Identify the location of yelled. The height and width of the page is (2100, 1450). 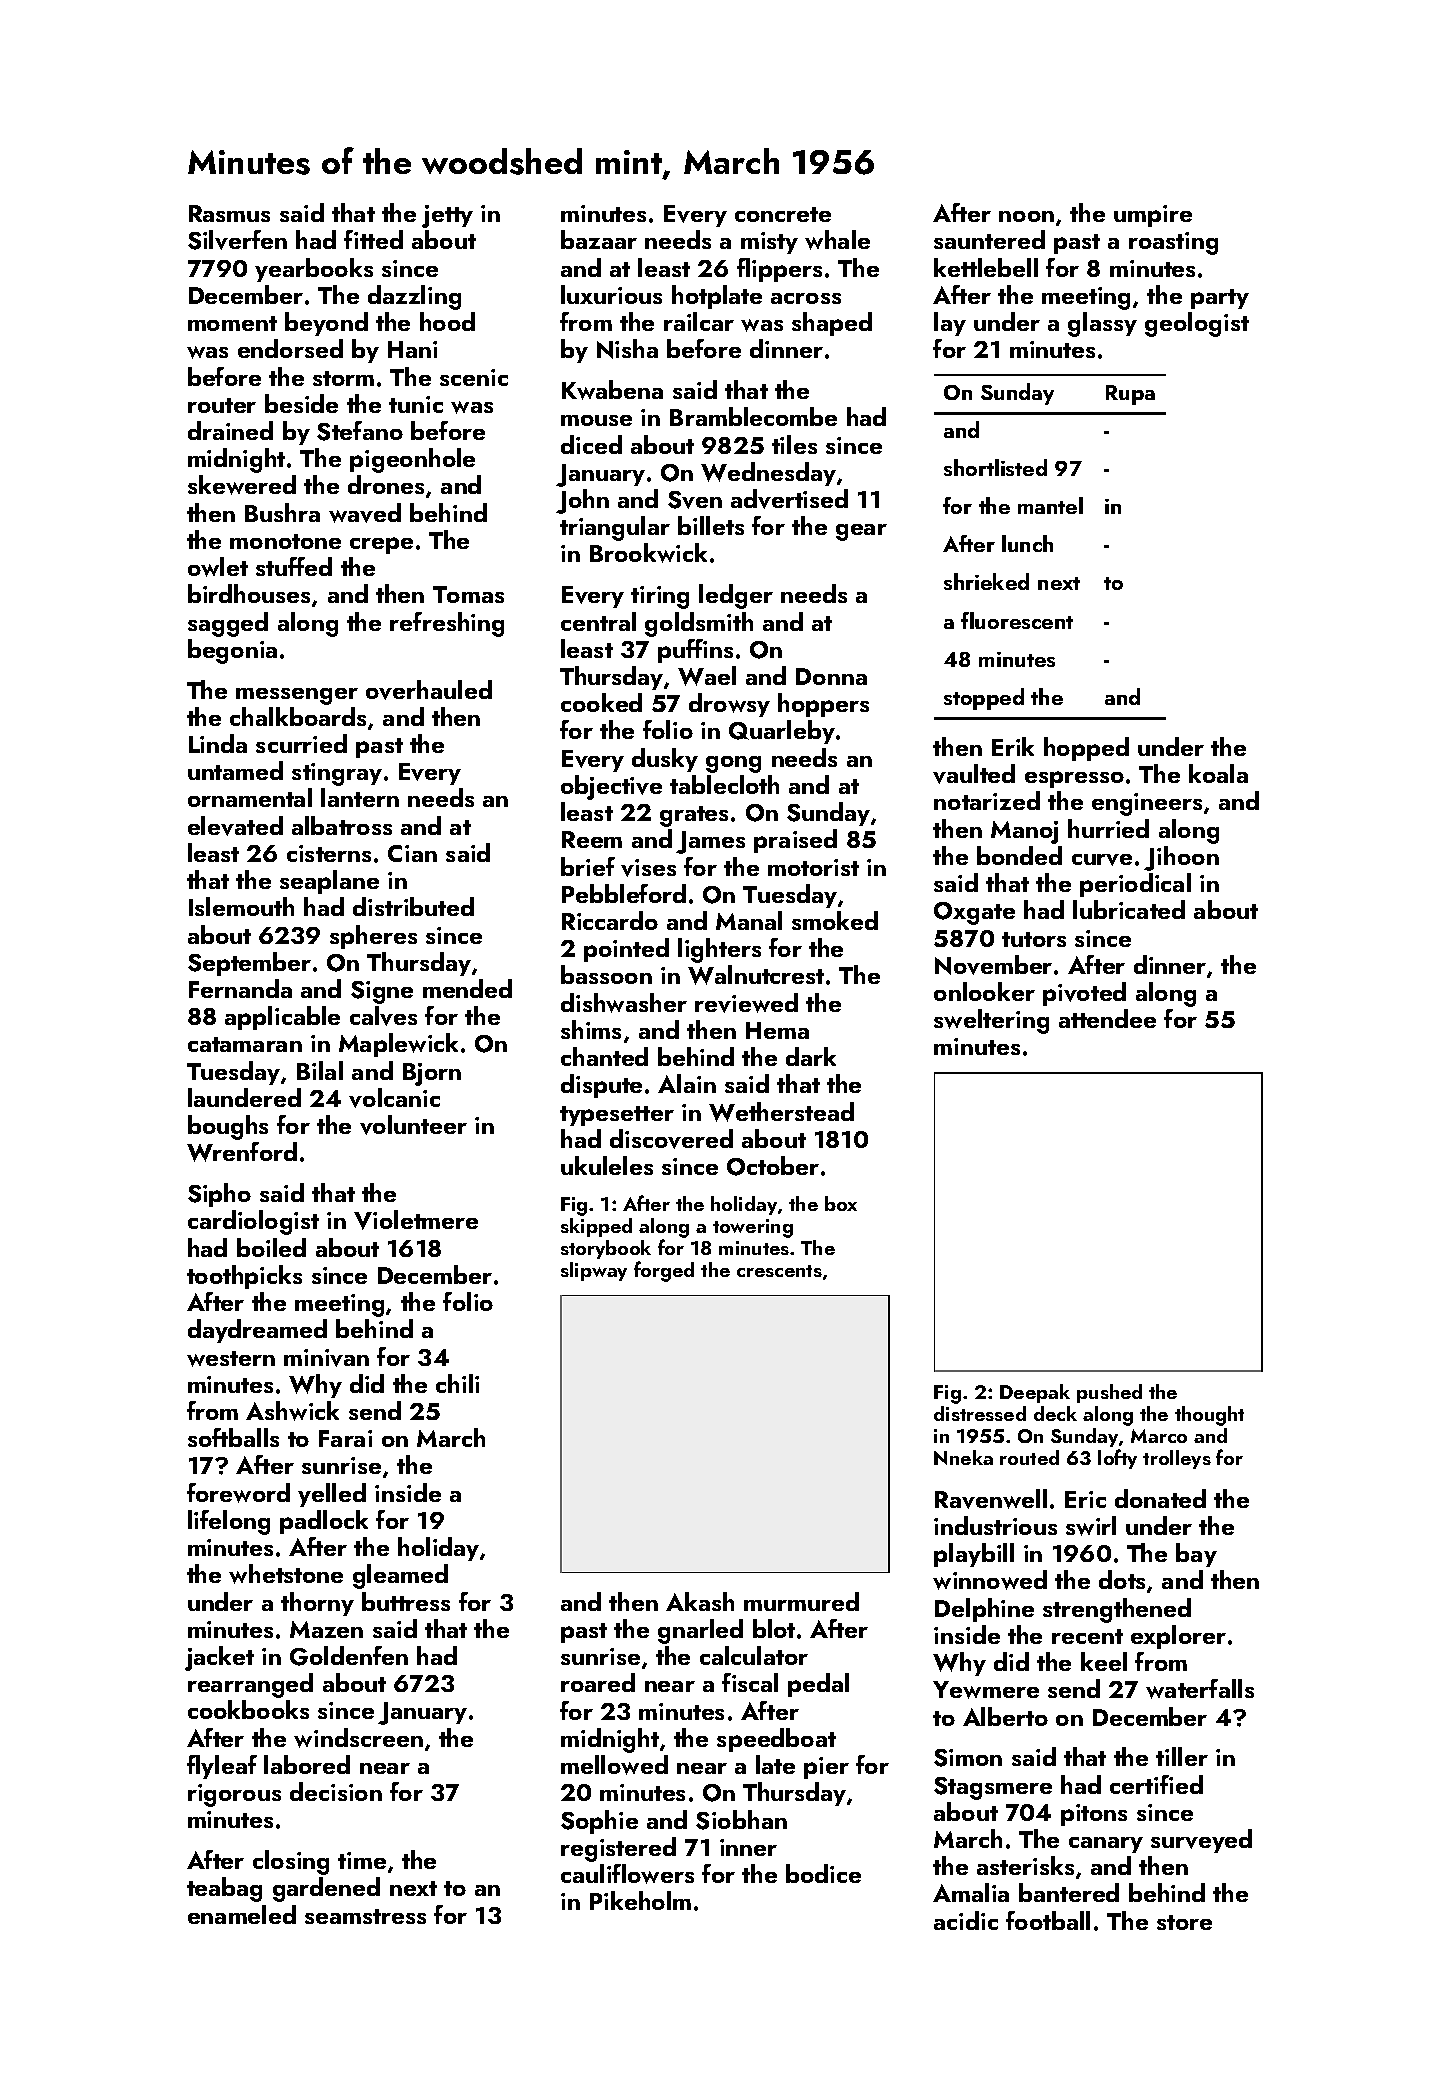
(332, 1495).
